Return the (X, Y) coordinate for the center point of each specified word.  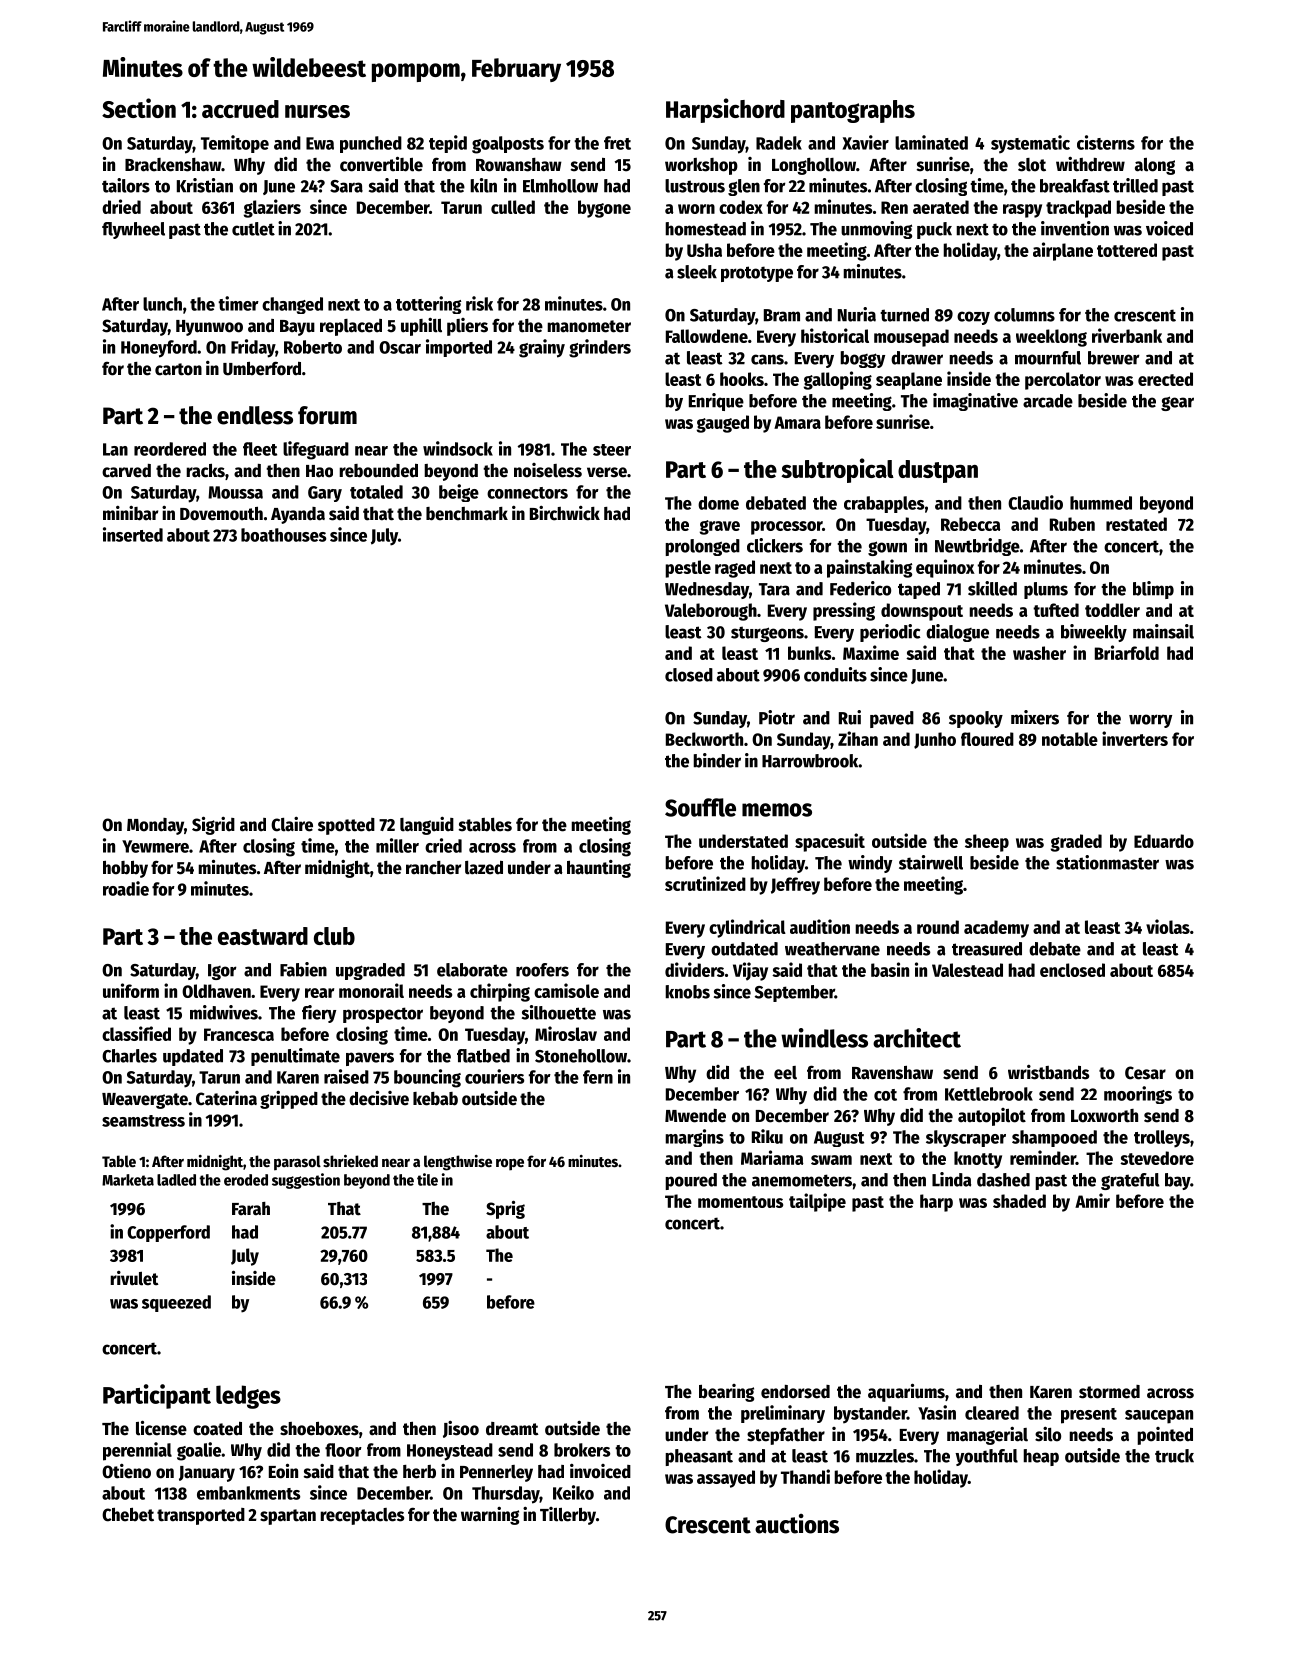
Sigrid (213, 825)
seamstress (143, 1121)
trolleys (1162, 1139)
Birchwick (565, 513)
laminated (931, 142)
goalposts (508, 145)
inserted (133, 534)
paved (892, 719)
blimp (1153, 590)
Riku (767, 1136)
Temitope (235, 144)
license (161, 1428)
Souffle (700, 807)
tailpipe (817, 1202)
